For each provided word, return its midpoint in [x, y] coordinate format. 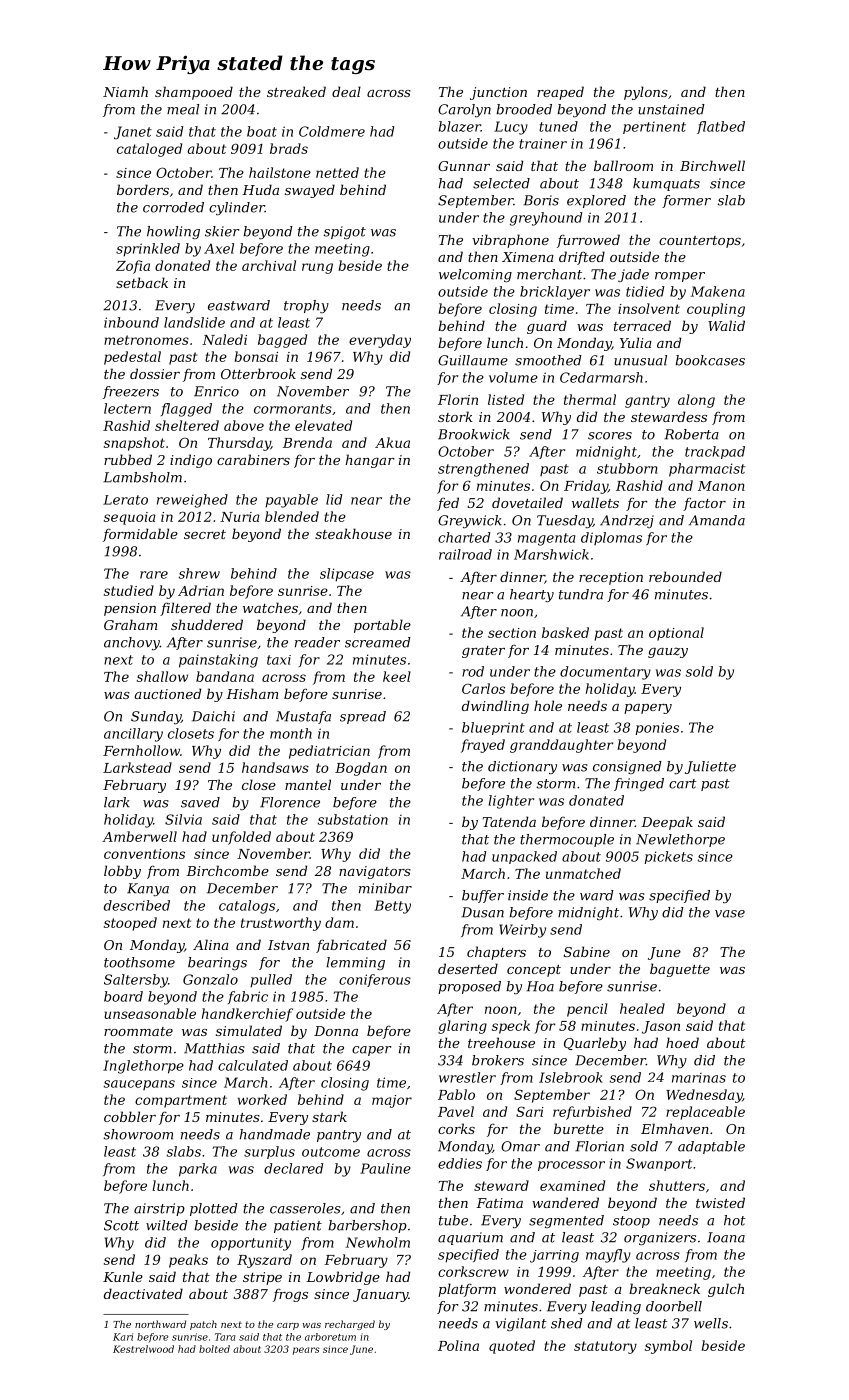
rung [317, 268]
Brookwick [474, 434]
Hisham [252, 693]
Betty [392, 907]
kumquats [666, 184]
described [137, 905]
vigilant [521, 1324]
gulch [726, 1290]
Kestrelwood [143, 1349]
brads [289, 148]
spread [363, 717]
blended [292, 516]
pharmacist [707, 470]
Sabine [587, 951]
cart [683, 784]
